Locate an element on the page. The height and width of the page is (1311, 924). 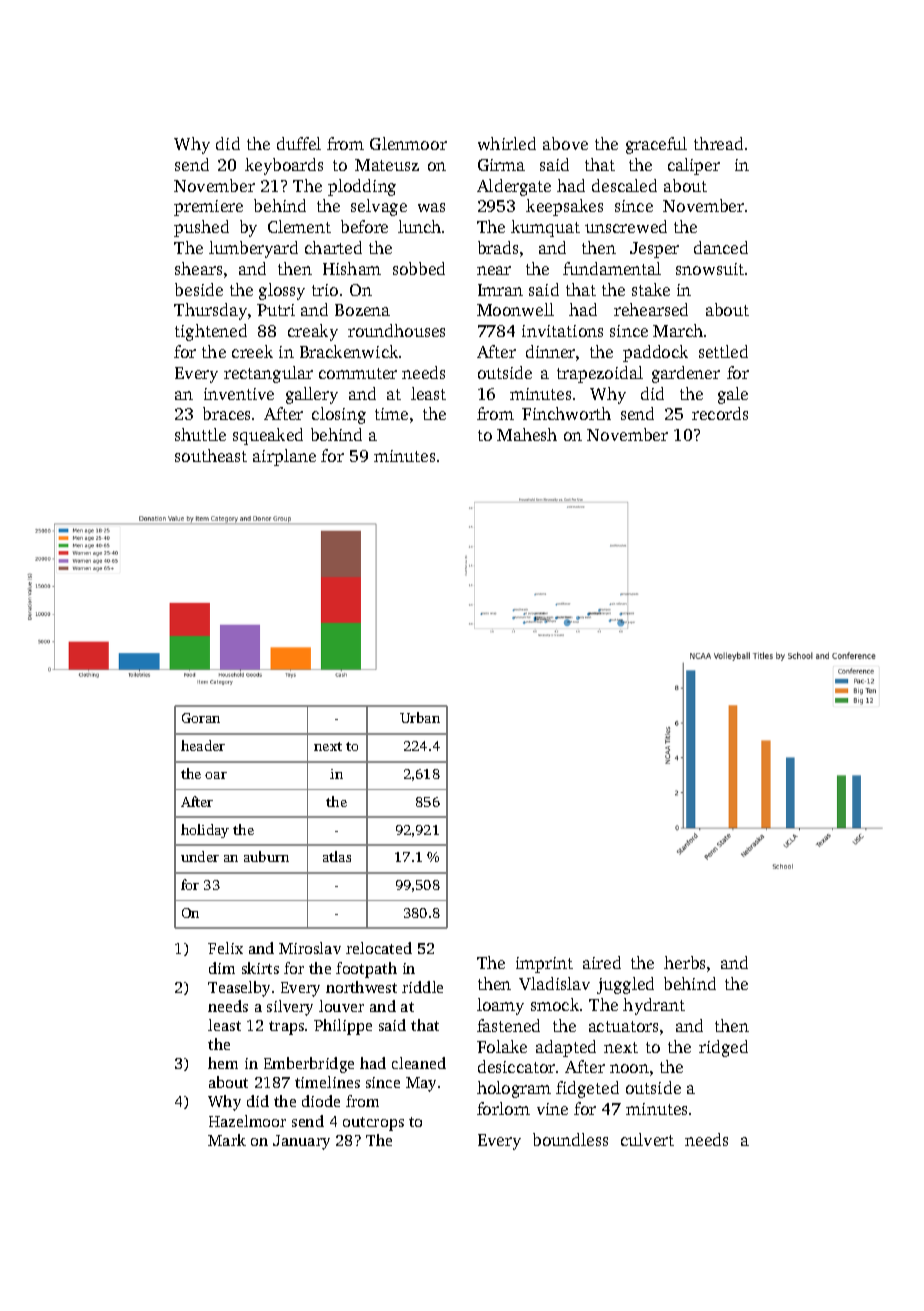
Mark is located at coordinates (227, 1140).
